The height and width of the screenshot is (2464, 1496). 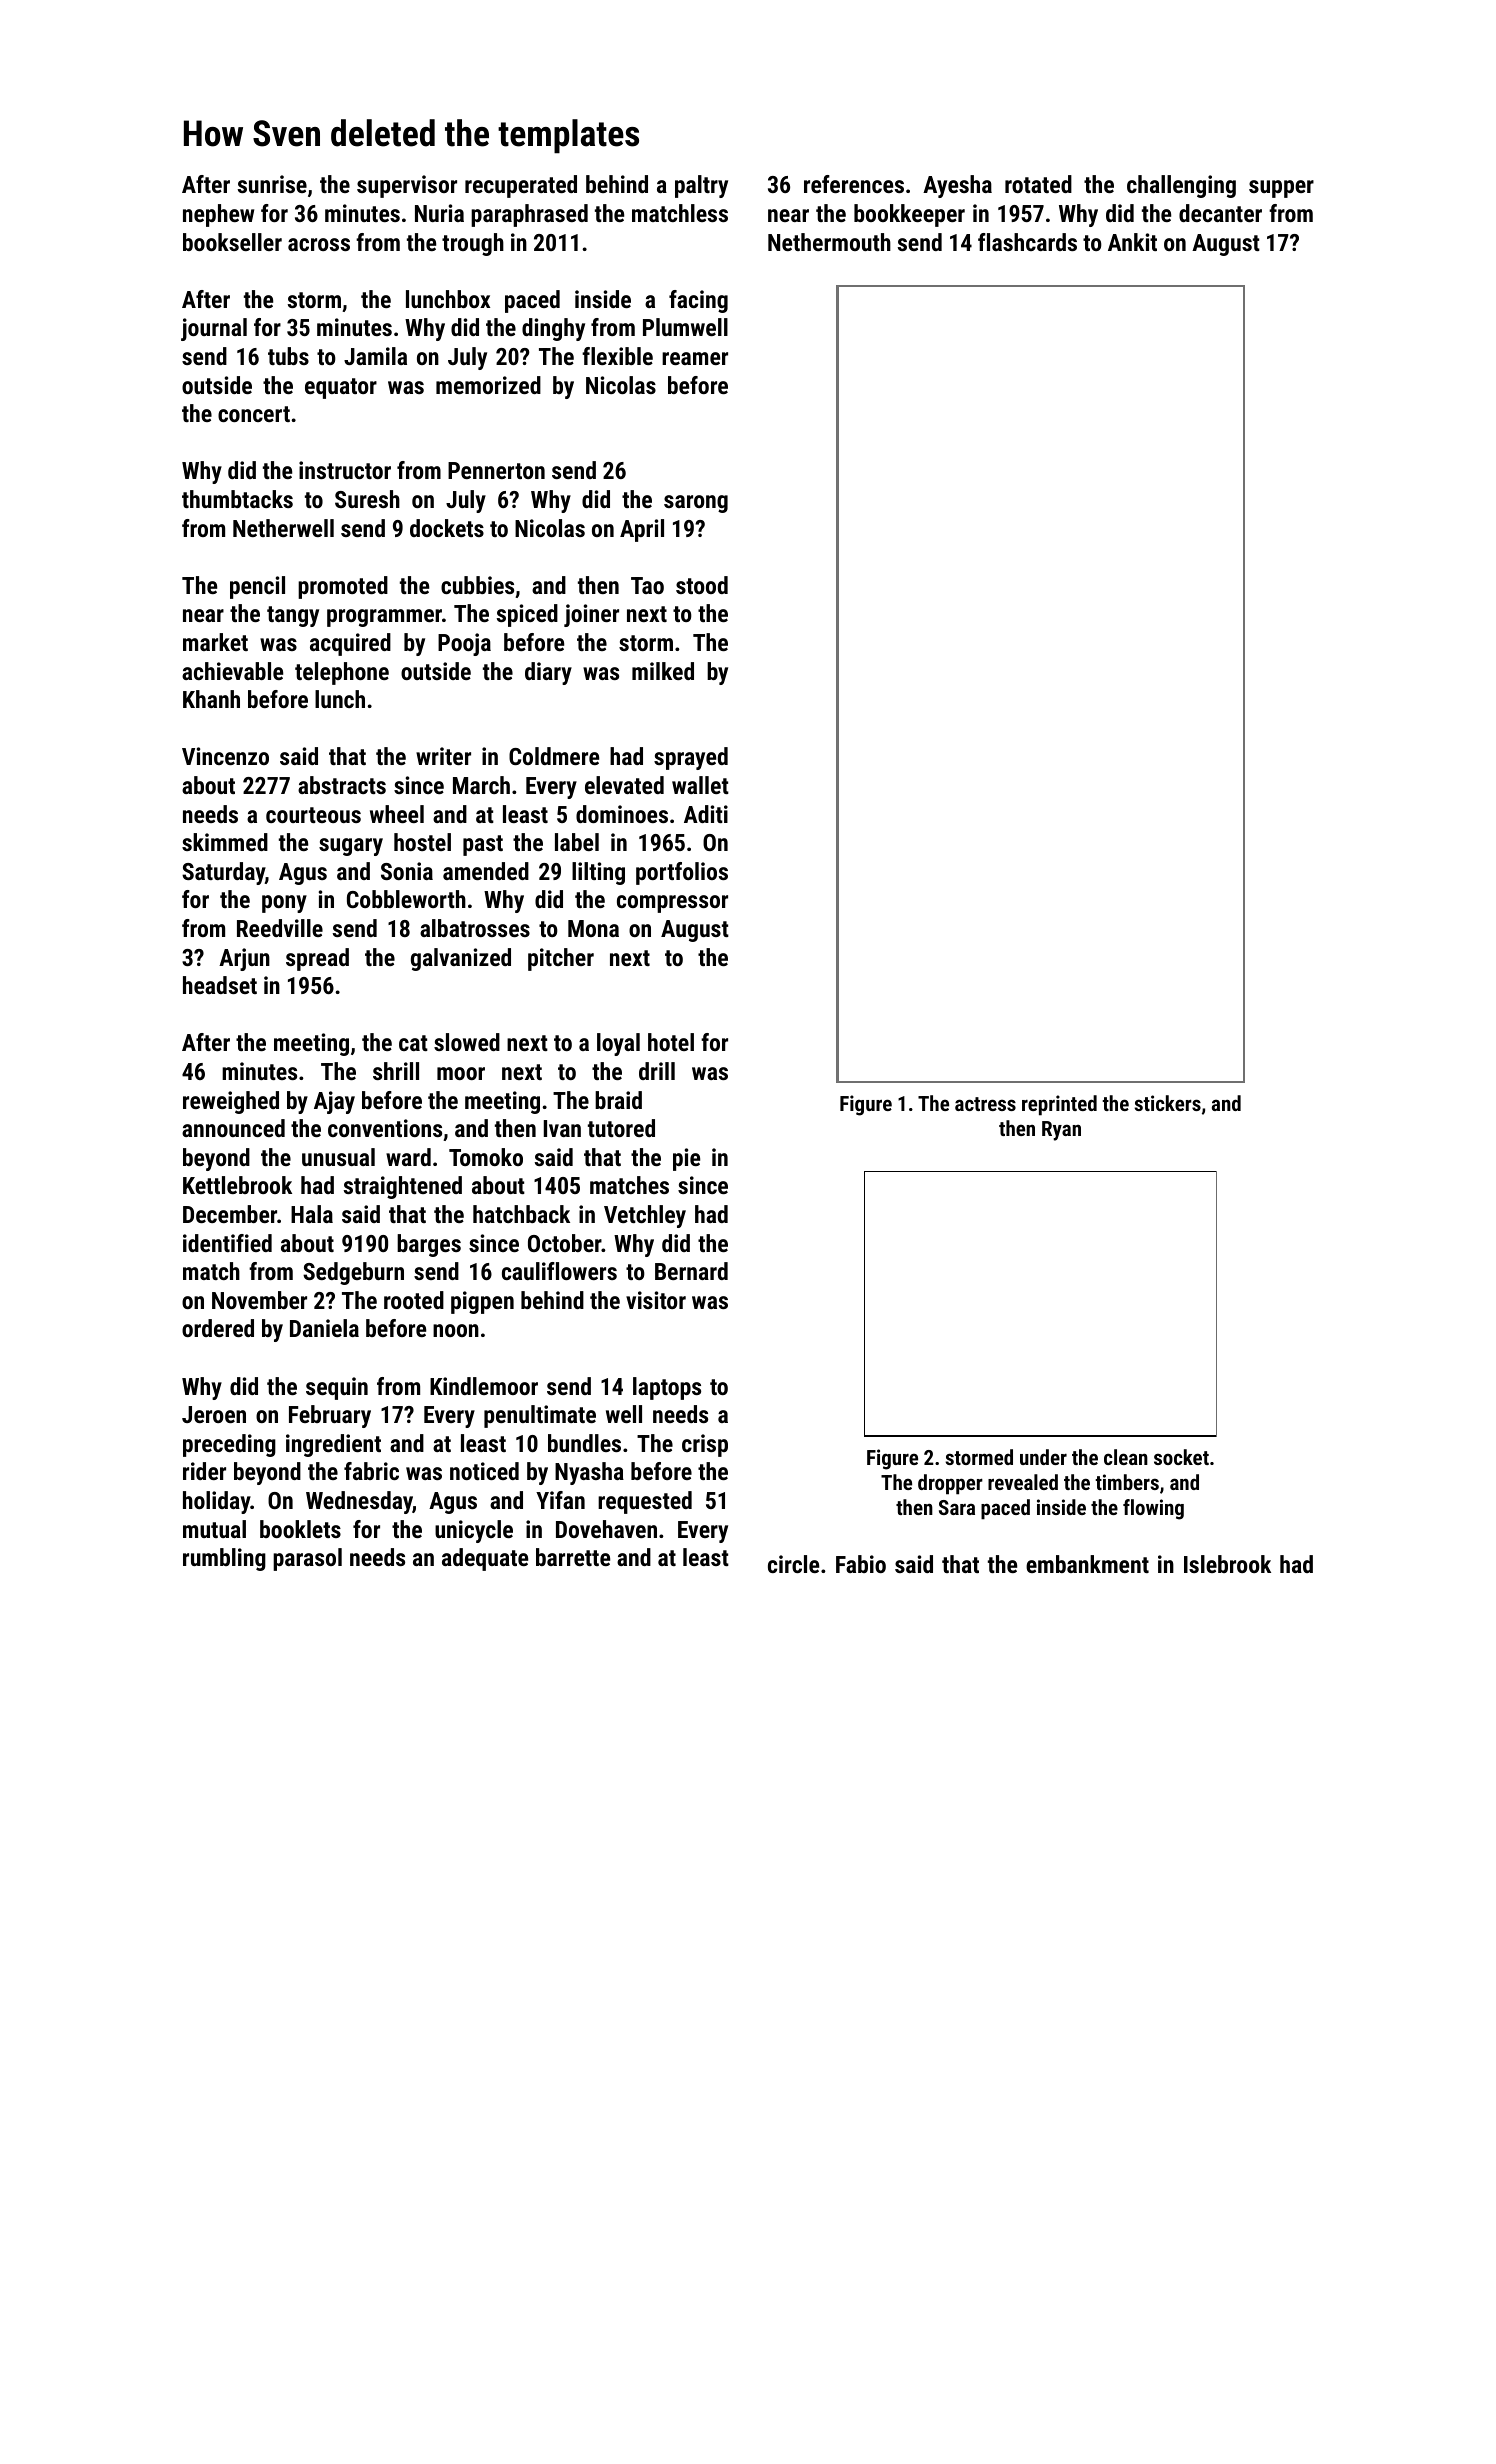 I want to click on Coldmere, so click(x=554, y=756).
